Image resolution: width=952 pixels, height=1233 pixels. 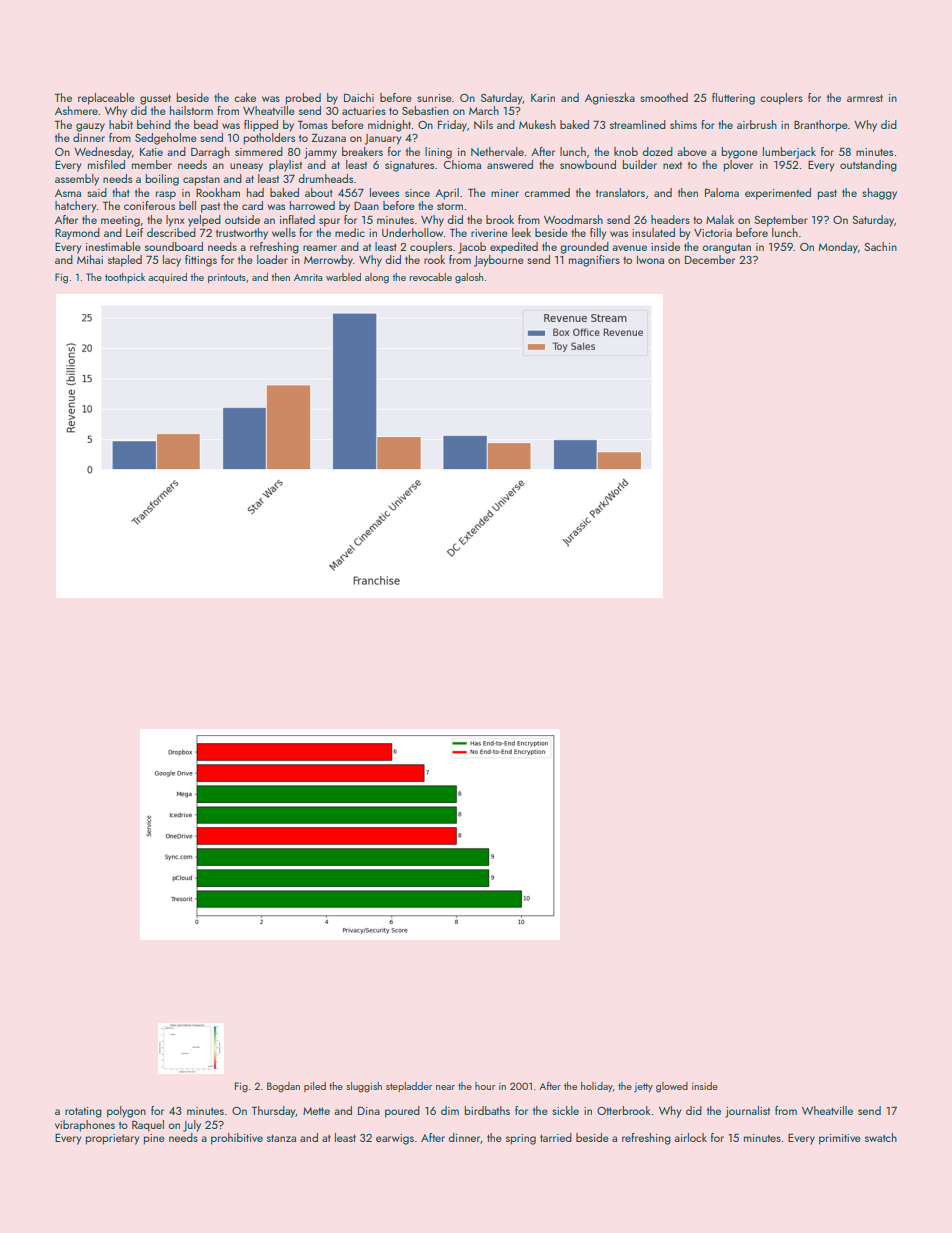 I want to click on earwigs, so click(x=395, y=1139).
